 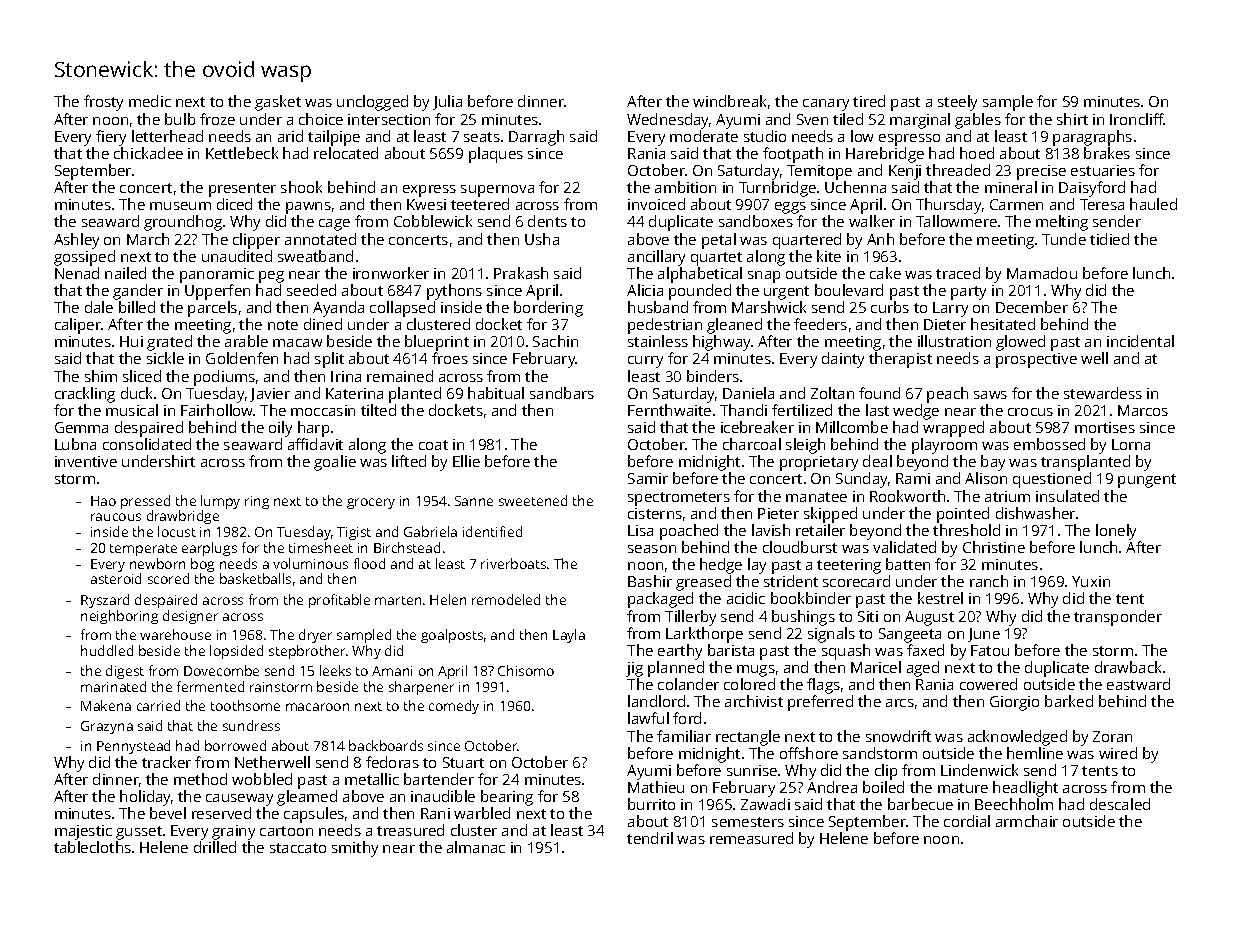 What do you see at coordinates (688, 684) in the screenshot?
I see `colander` at bounding box center [688, 684].
